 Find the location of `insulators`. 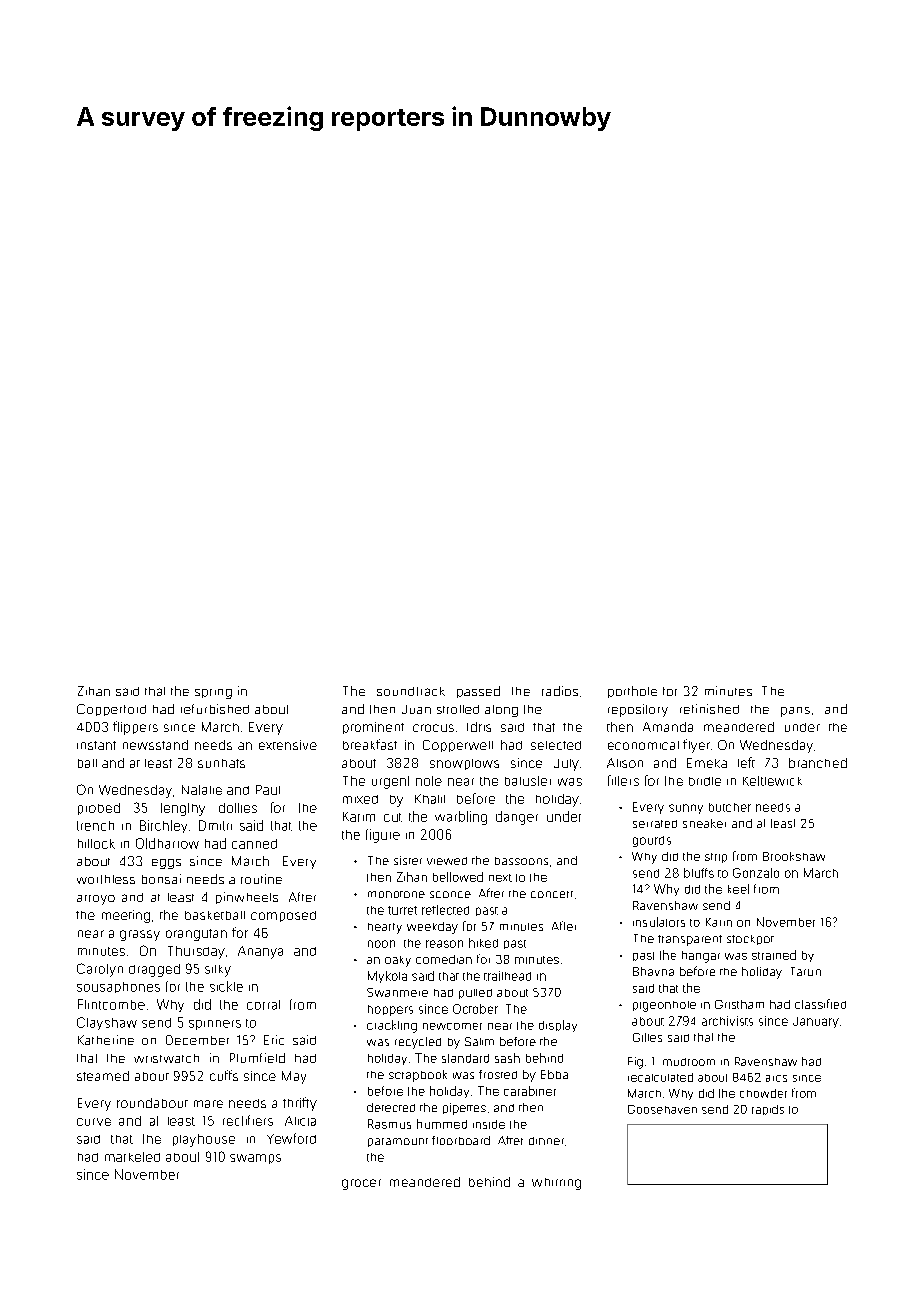

insulators is located at coordinates (659, 922).
